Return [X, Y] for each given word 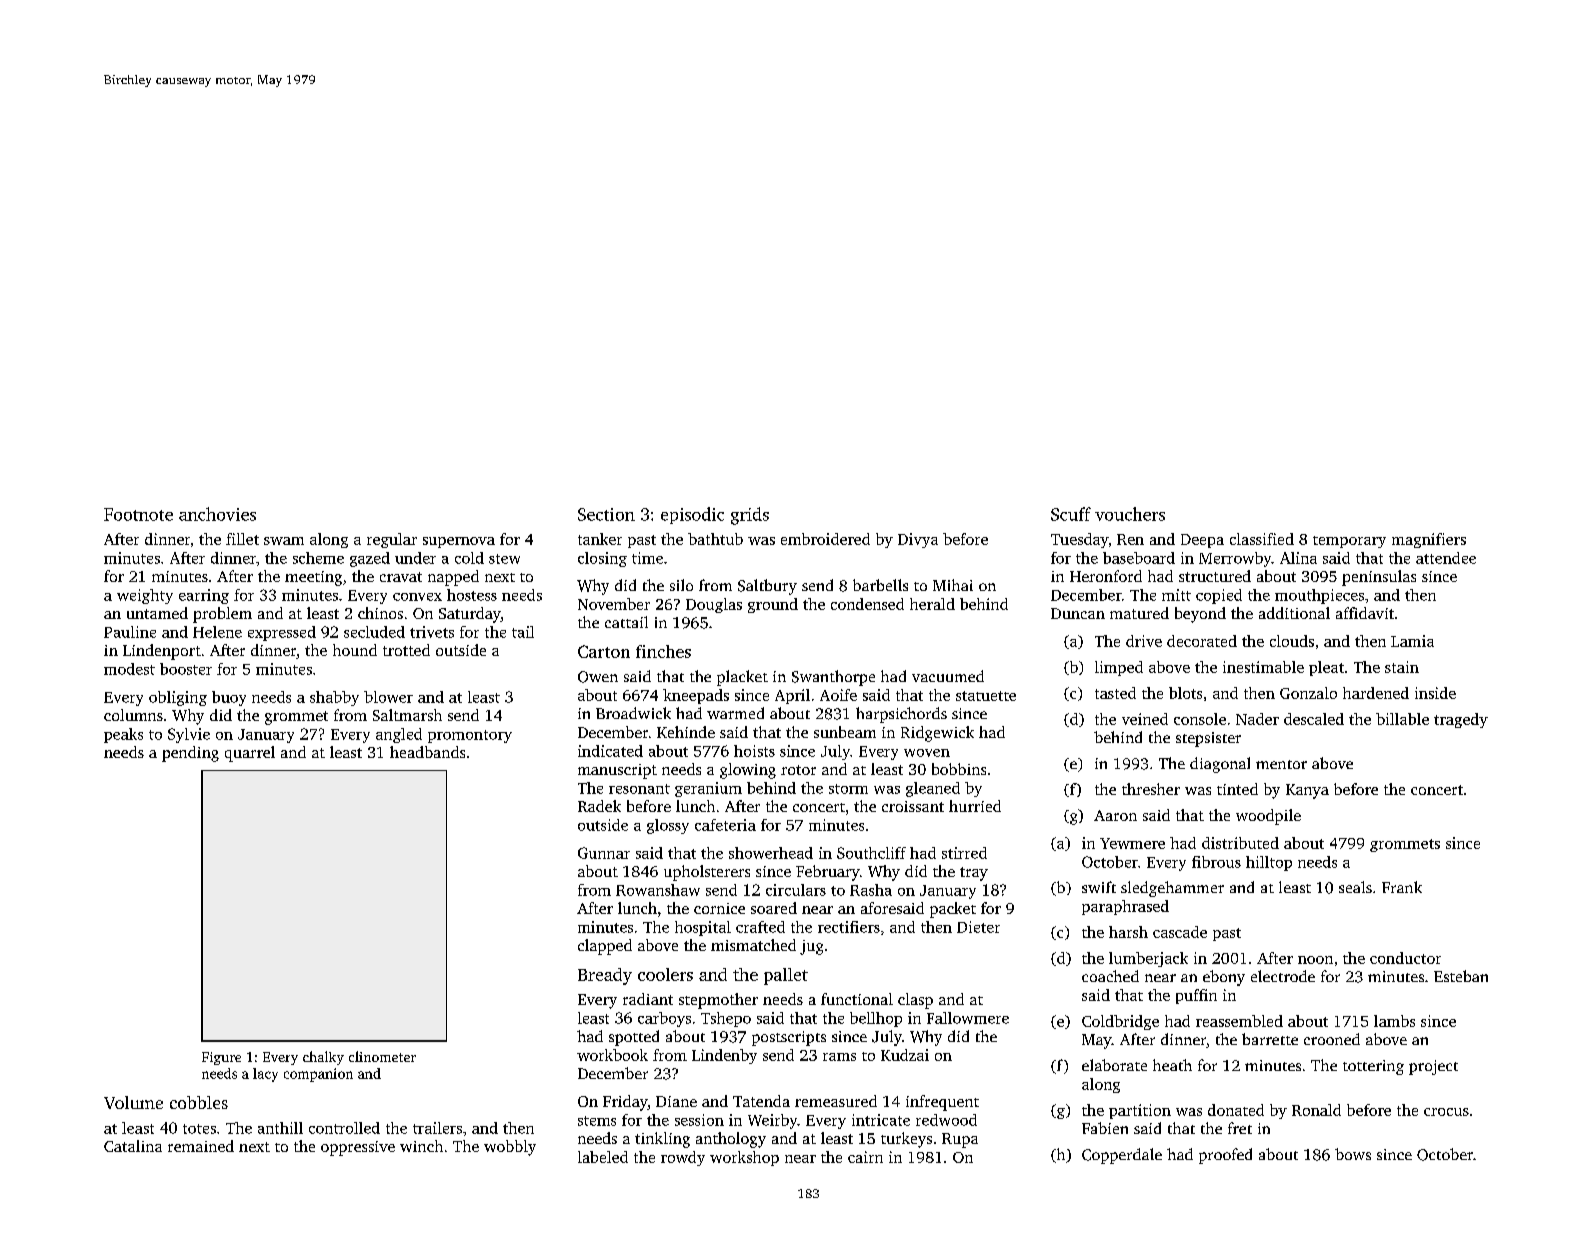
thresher [1151, 789]
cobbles [199, 1102]
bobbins [959, 769]
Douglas [714, 605]
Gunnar [604, 853]
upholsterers [707, 873]
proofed [1225, 1156]
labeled [603, 1157]
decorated [1202, 641]
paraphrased [1125, 907]
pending [190, 754]
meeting [313, 578]
